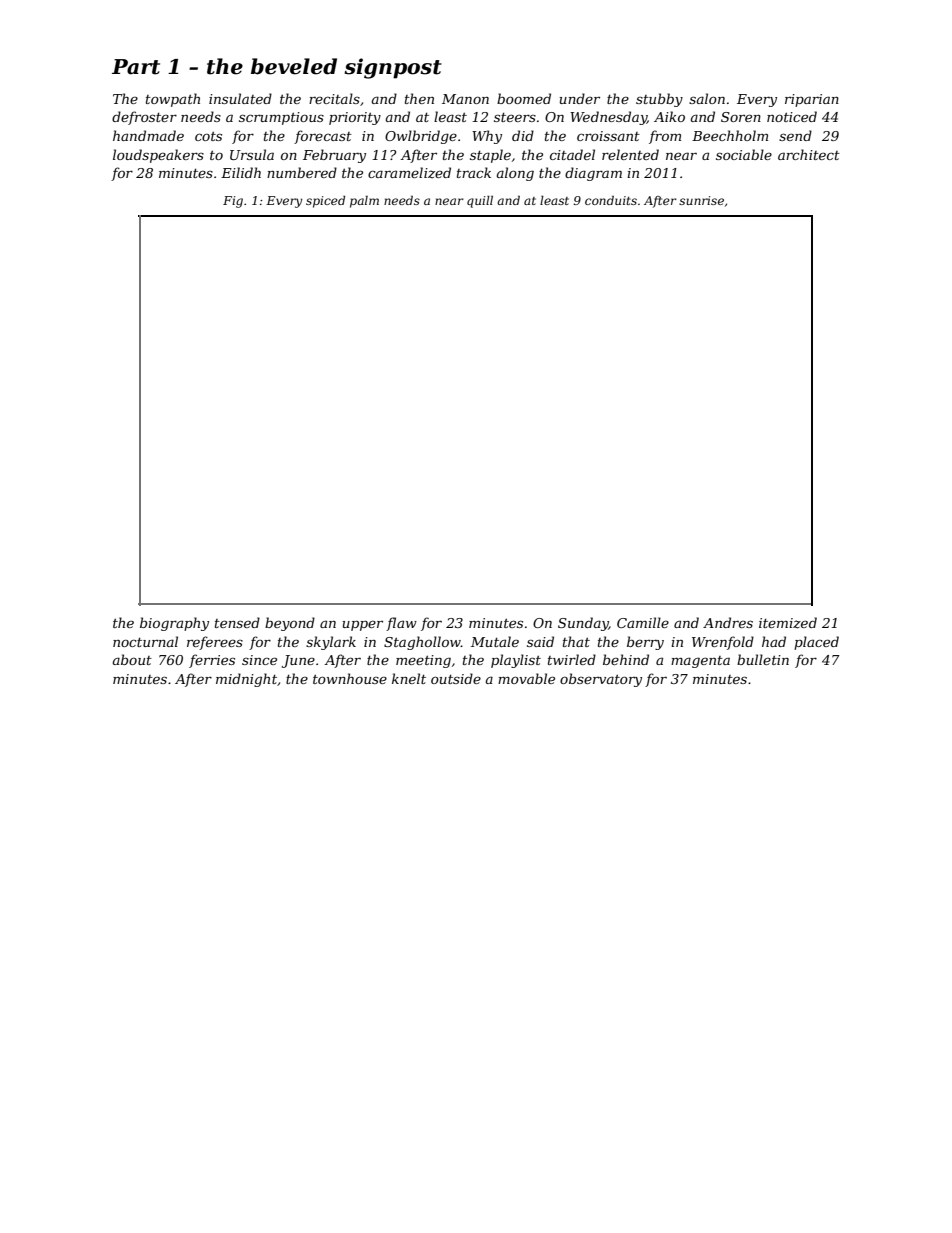  What do you see at coordinates (174, 624) in the image?
I see `biography` at bounding box center [174, 624].
